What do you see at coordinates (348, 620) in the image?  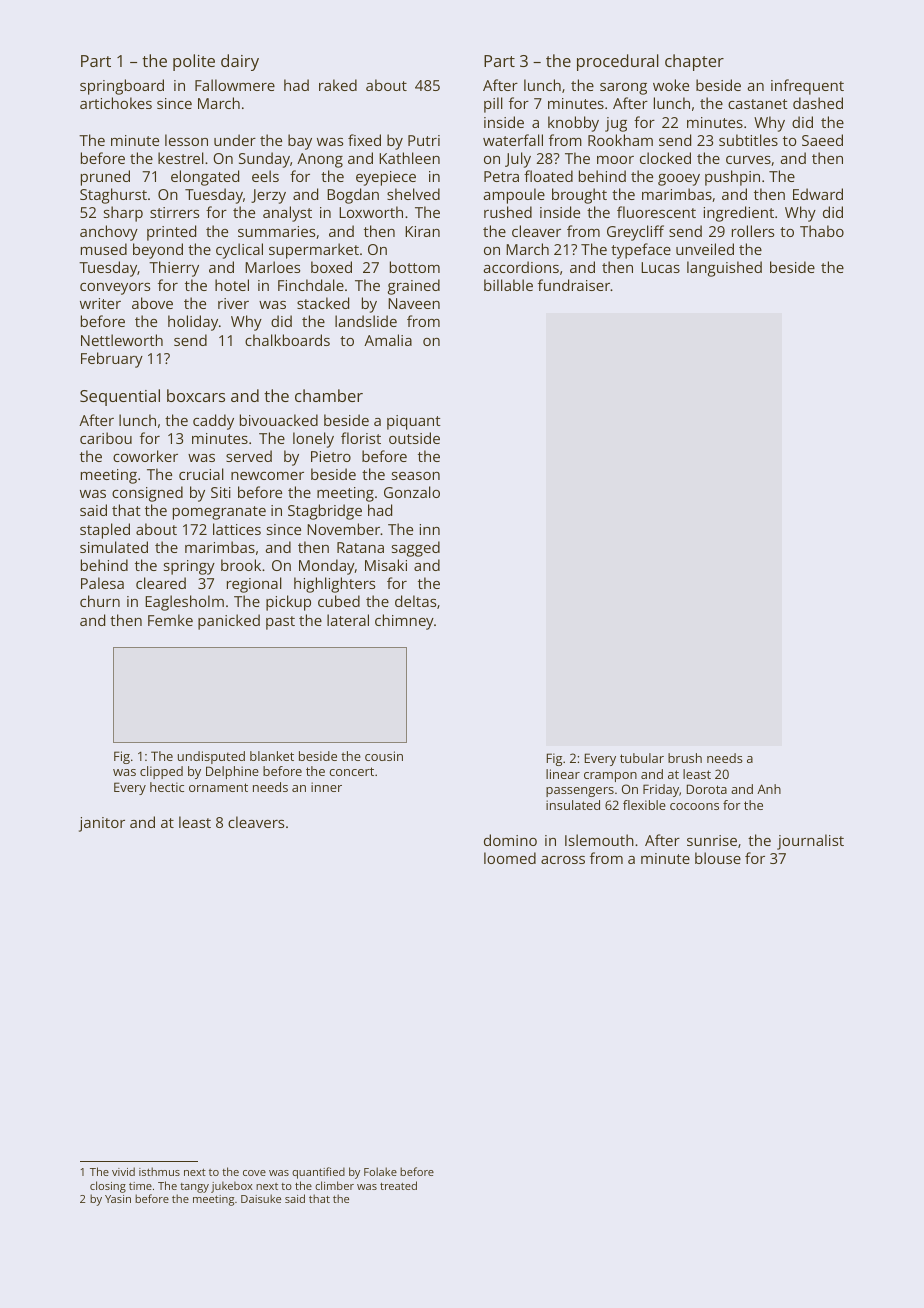 I see `lateral` at bounding box center [348, 620].
